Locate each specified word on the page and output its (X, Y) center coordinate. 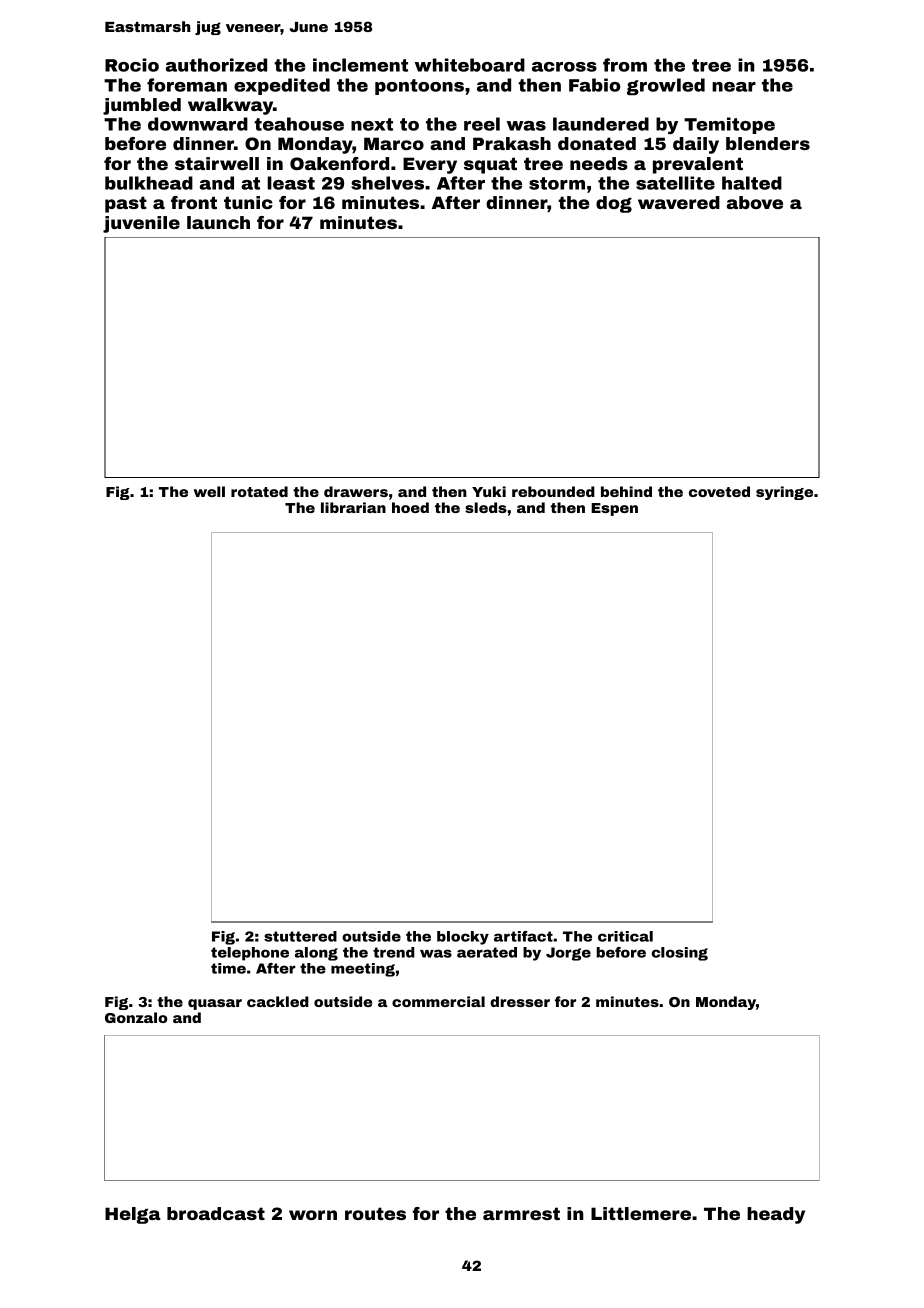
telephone (250, 954)
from (625, 65)
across (564, 67)
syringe (784, 493)
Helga (133, 1215)
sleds (486, 507)
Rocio (132, 65)
